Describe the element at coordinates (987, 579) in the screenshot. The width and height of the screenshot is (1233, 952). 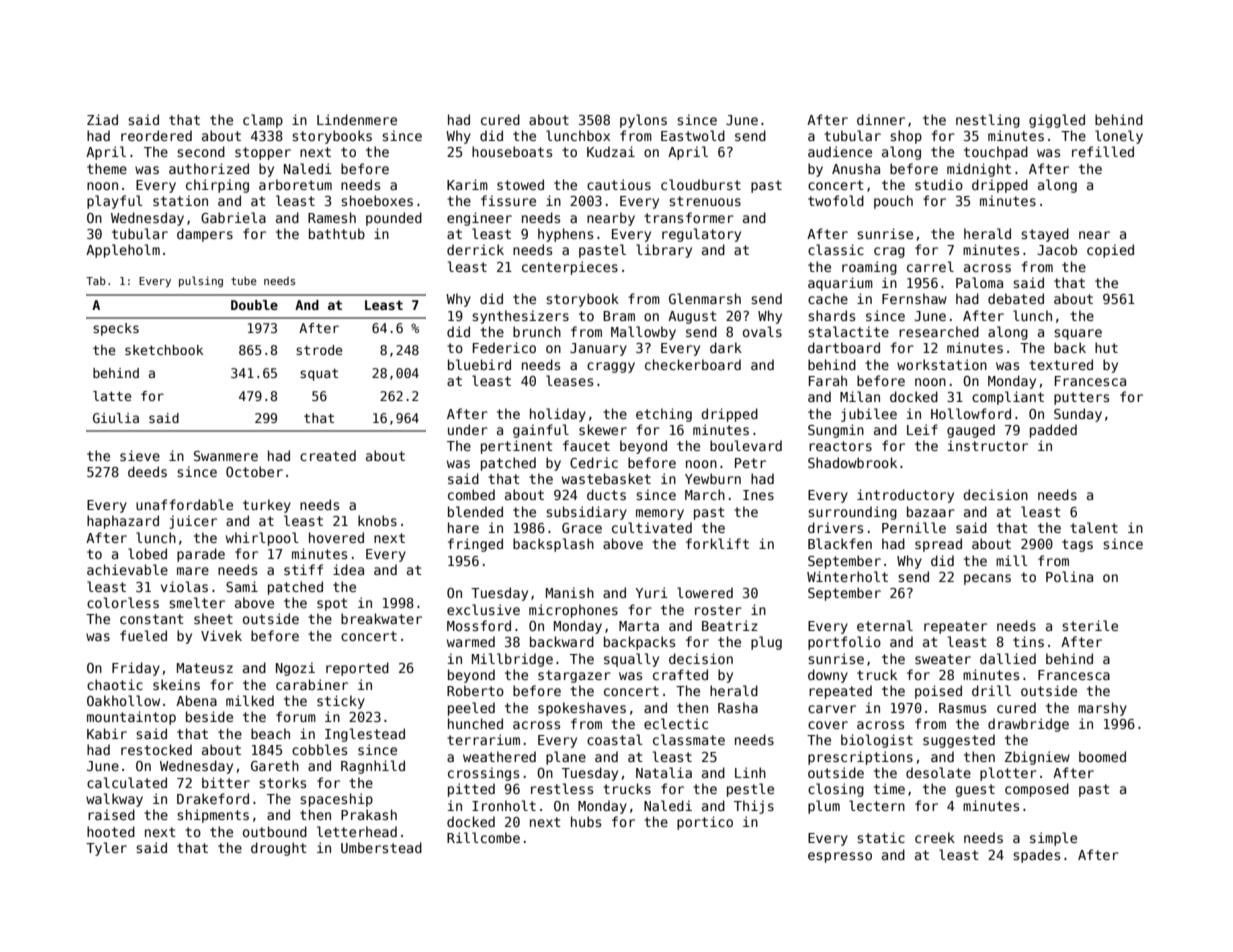
I see `pecans` at that location.
